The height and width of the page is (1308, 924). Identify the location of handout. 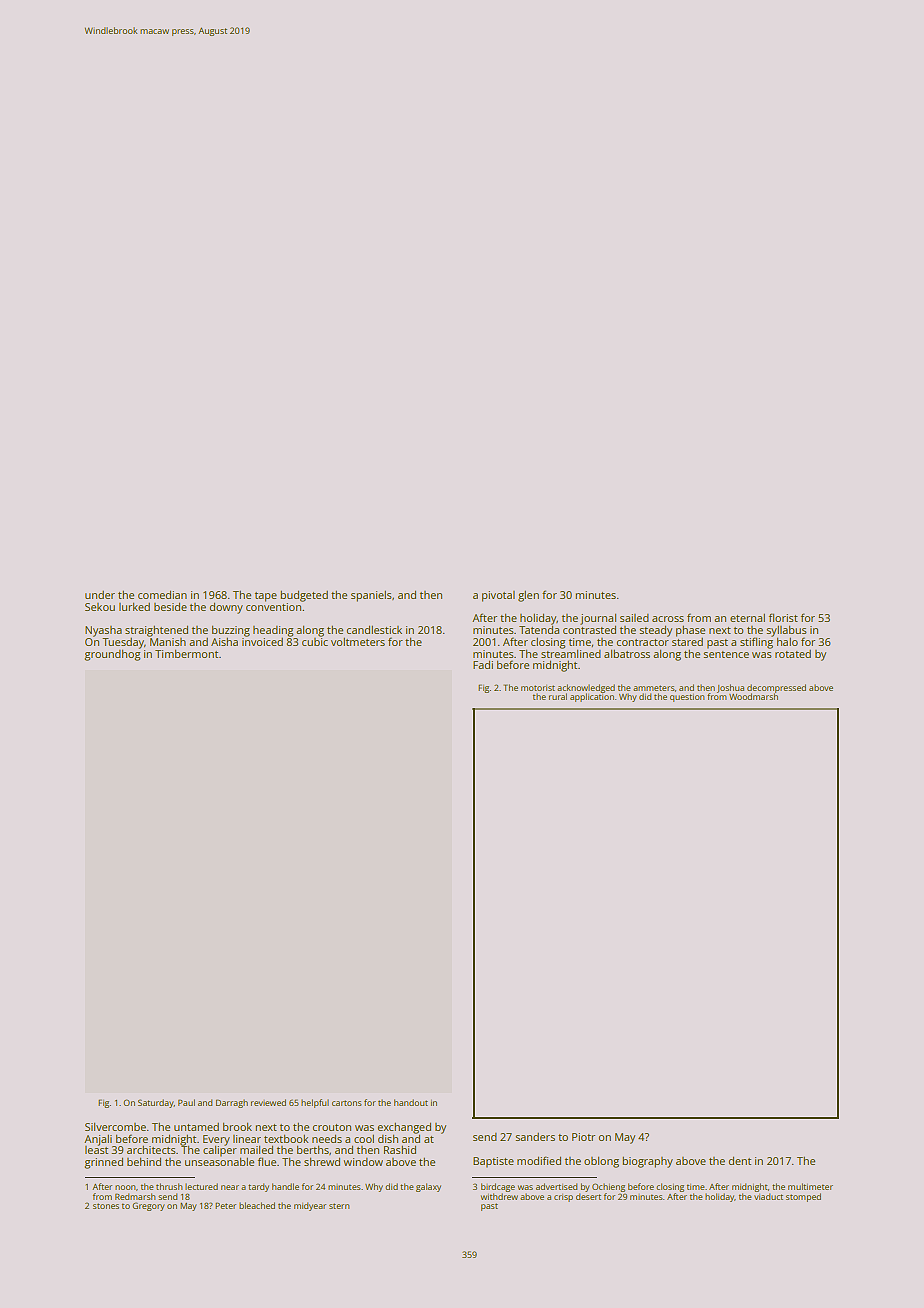
(411, 1102).
